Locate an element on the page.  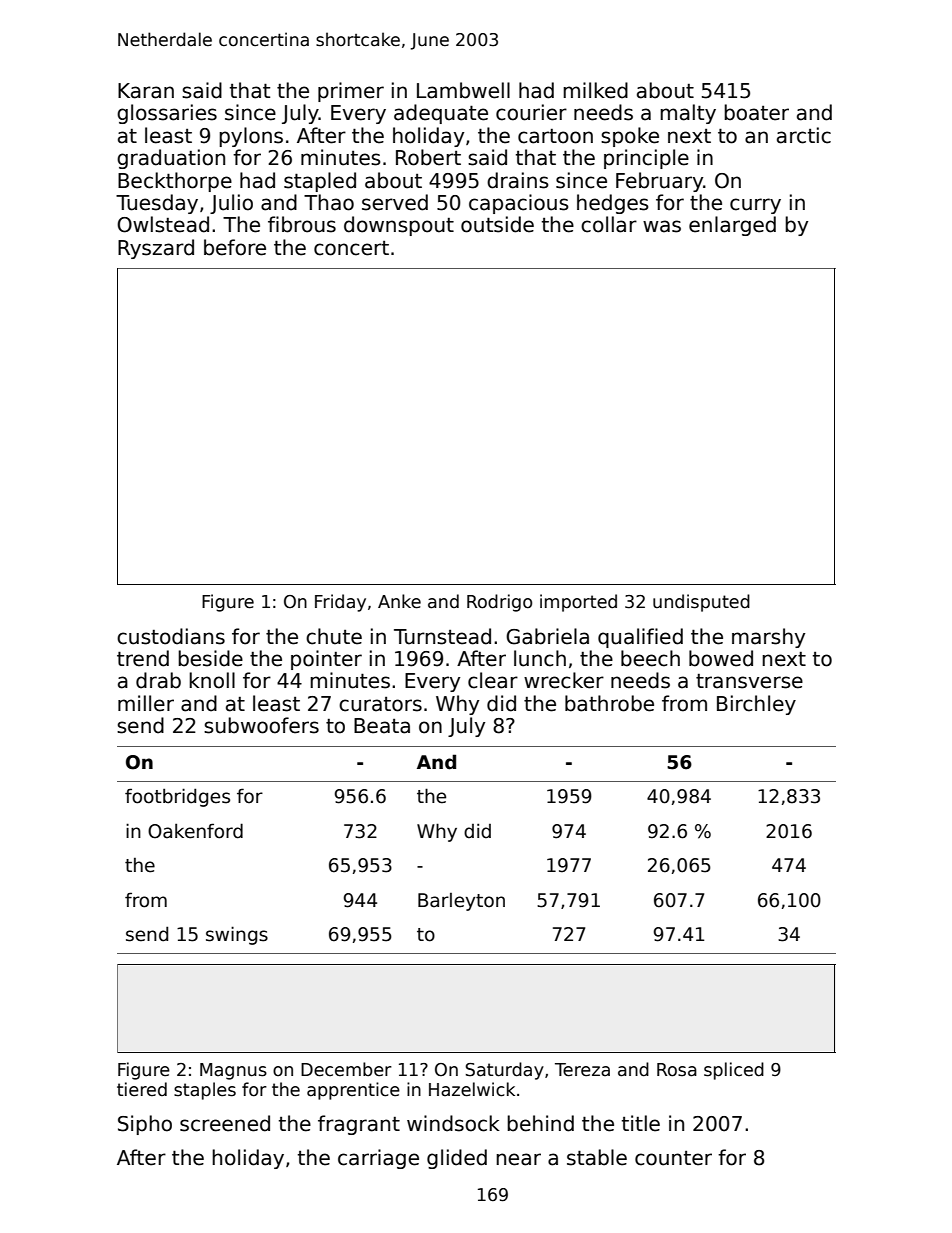
Karan is located at coordinates (146, 91).
